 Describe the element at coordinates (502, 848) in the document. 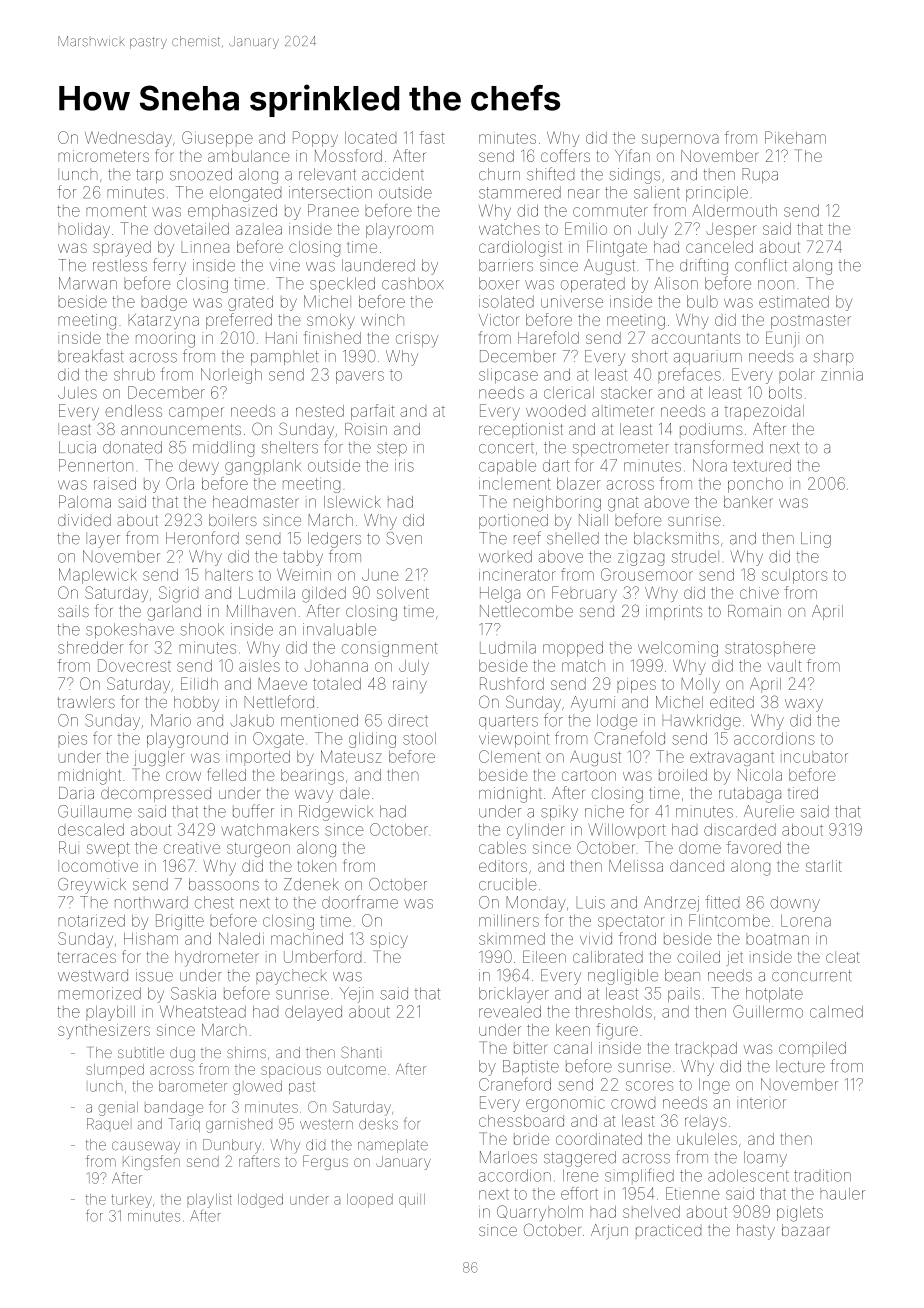

I see `cables` at that location.
